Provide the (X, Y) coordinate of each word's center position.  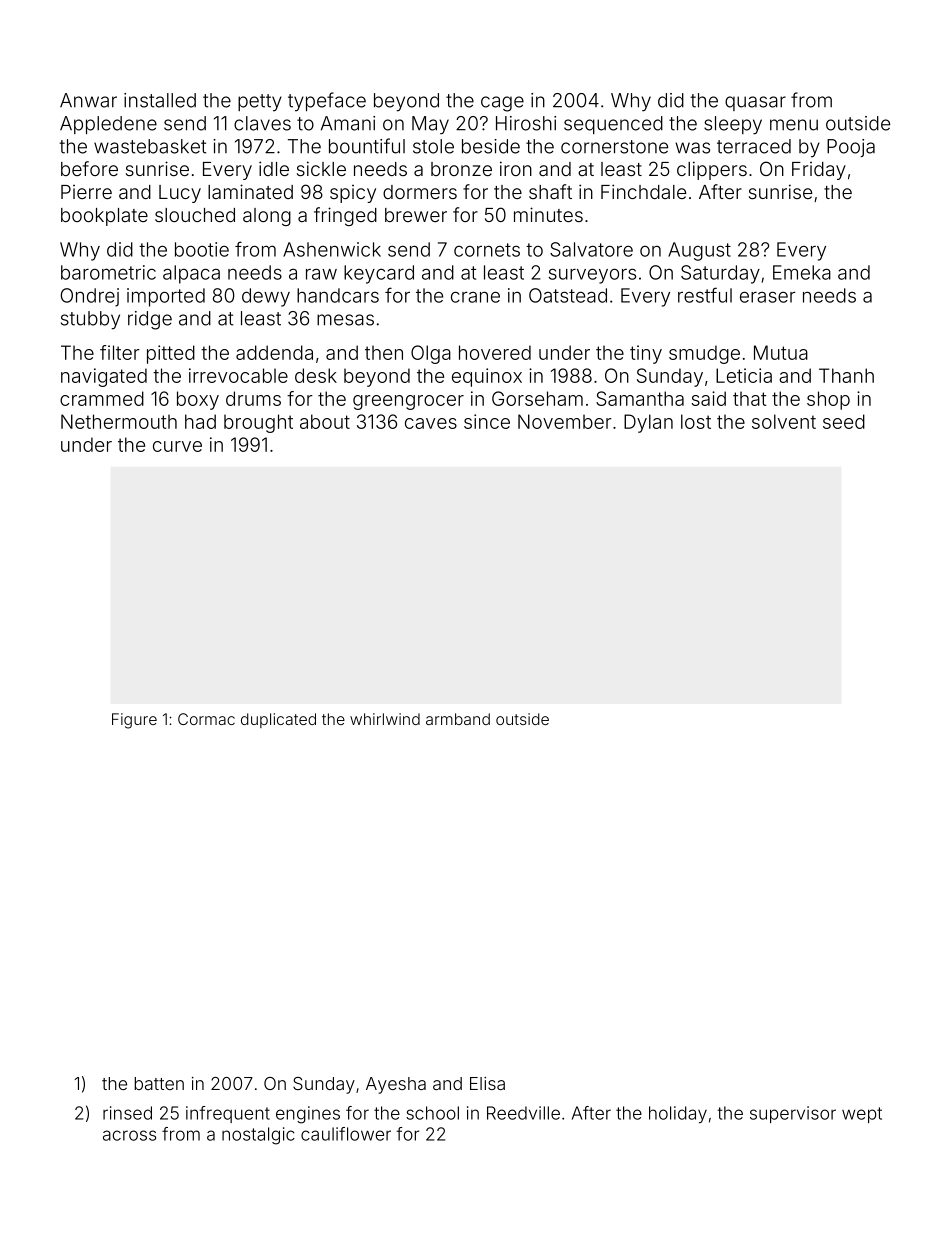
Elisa (487, 1083)
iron (516, 168)
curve (177, 446)
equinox (487, 377)
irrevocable (238, 375)
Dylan (648, 423)
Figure (134, 721)
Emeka (802, 272)
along (267, 217)
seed (844, 421)
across (129, 1135)
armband (458, 719)
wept (862, 1115)
